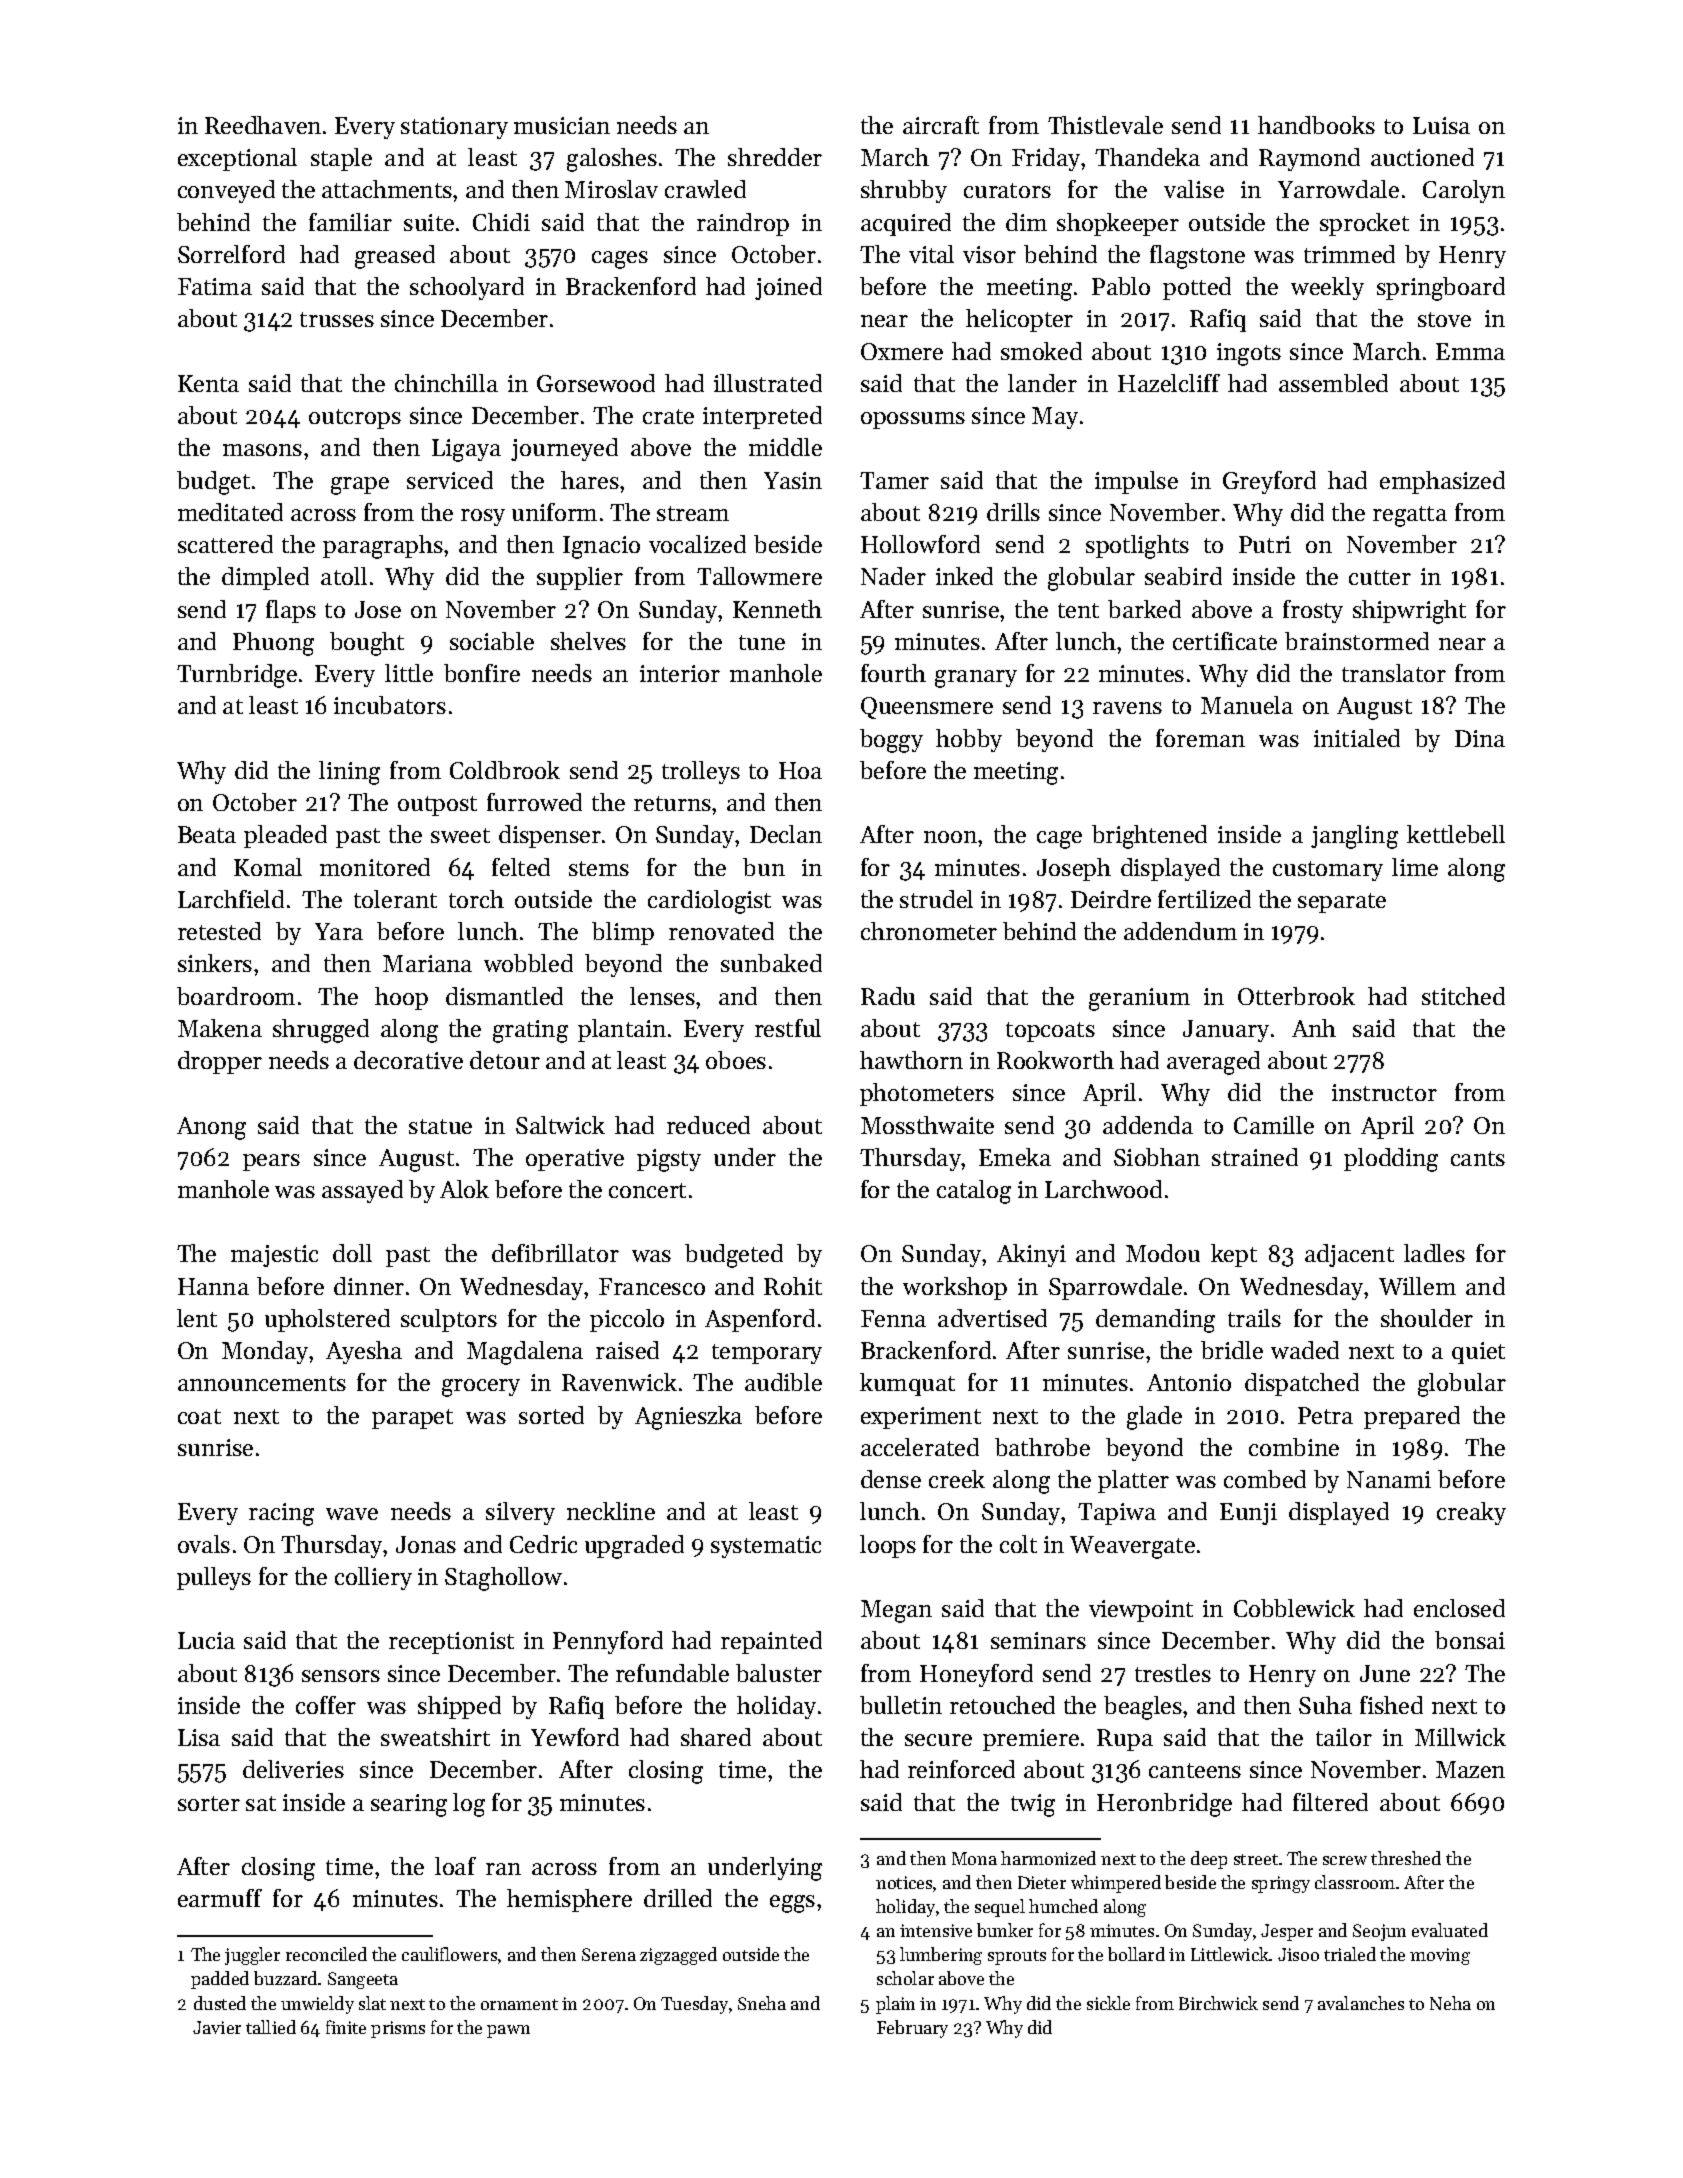 The image size is (1683, 2178). What do you see at coordinates (906, 224) in the document?
I see `acquired` at bounding box center [906, 224].
